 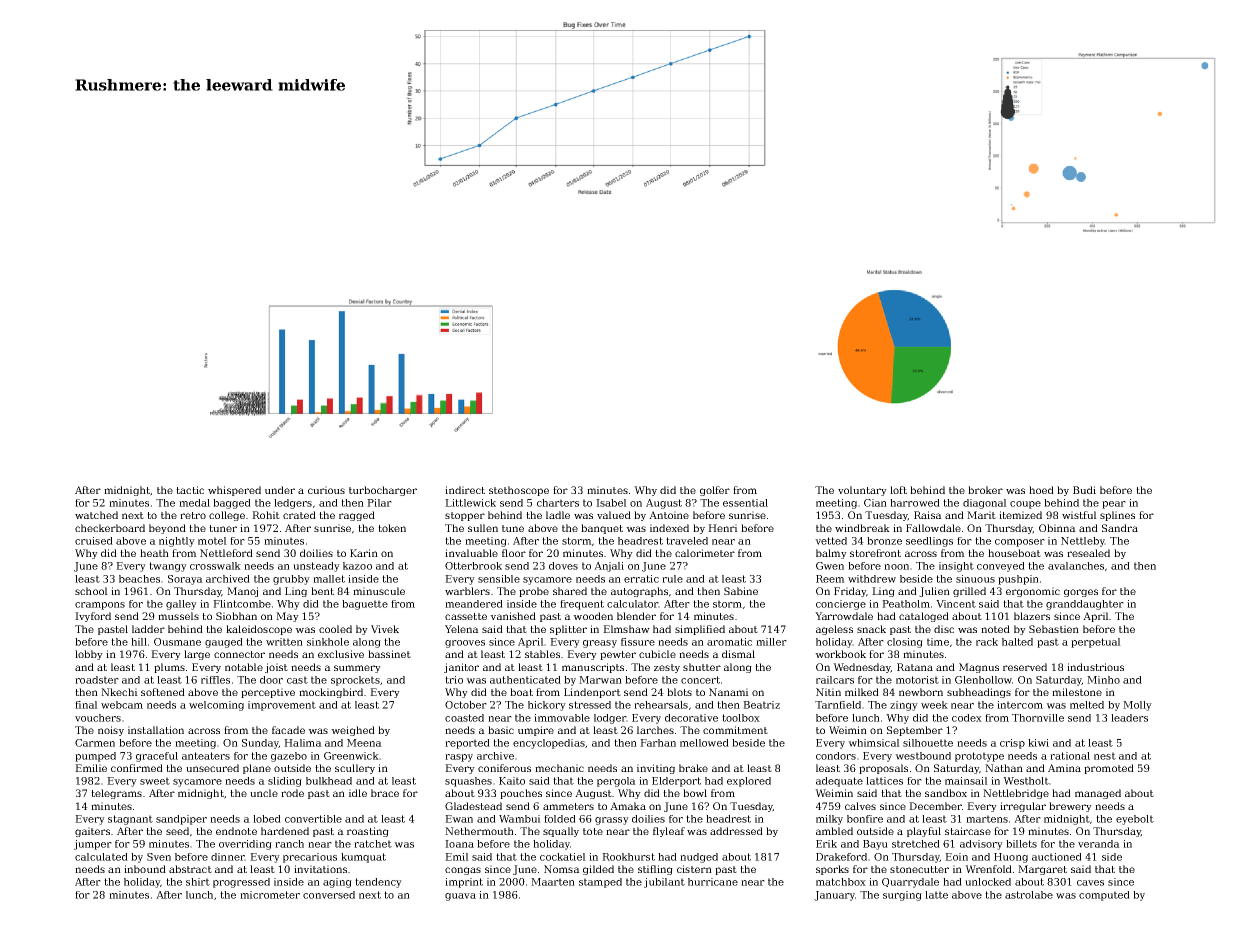 What do you see at coordinates (609, 567) in the image?
I see `Anjali` at bounding box center [609, 567].
